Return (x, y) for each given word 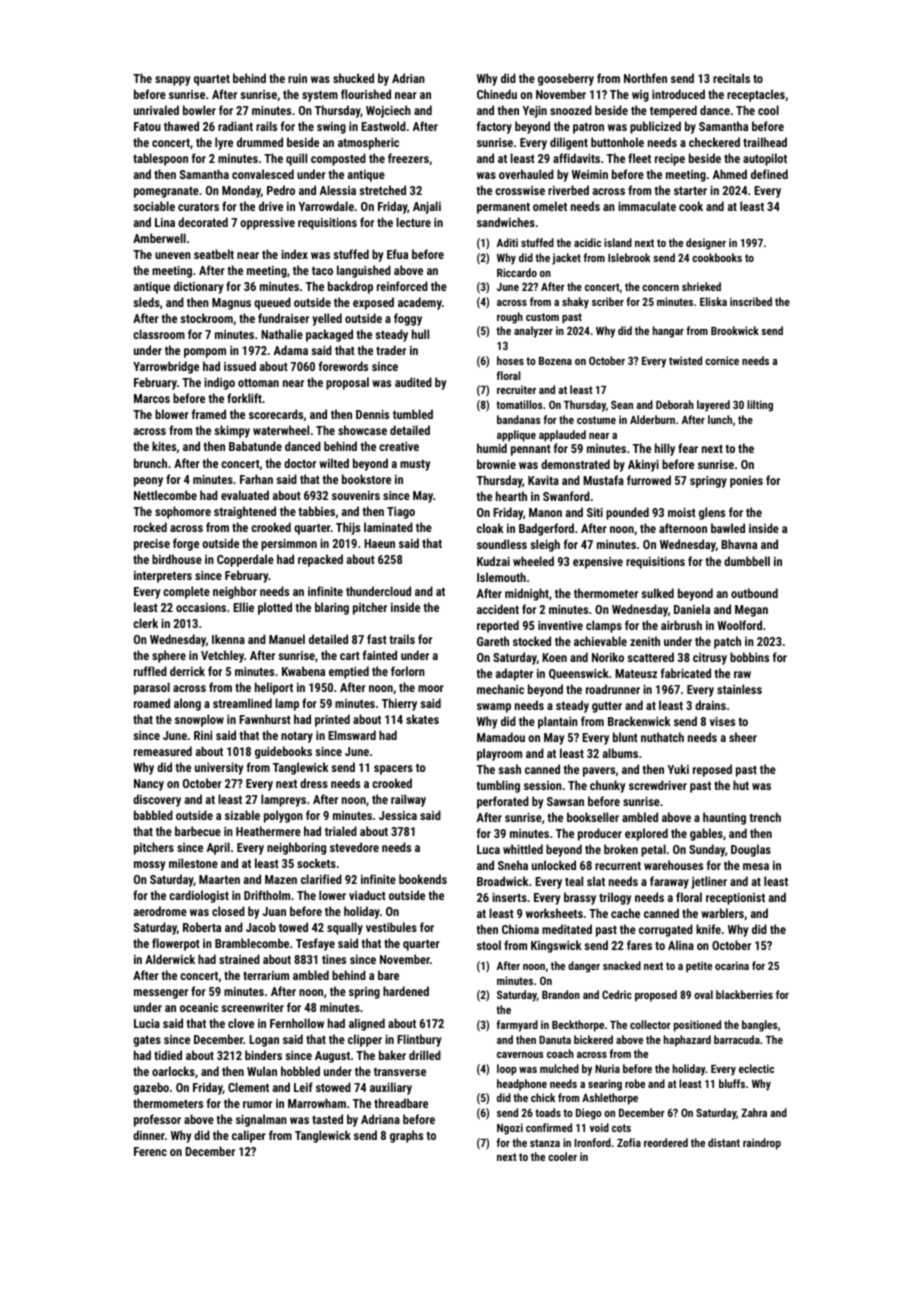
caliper (249, 1136)
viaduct (367, 895)
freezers (408, 158)
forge (186, 544)
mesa (756, 866)
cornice (722, 360)
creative (399, 446)
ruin (297, 78)
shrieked (701, 286)
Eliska (713, 301)
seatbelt (214, 254)
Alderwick (170, 959)
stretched (382, 190)
